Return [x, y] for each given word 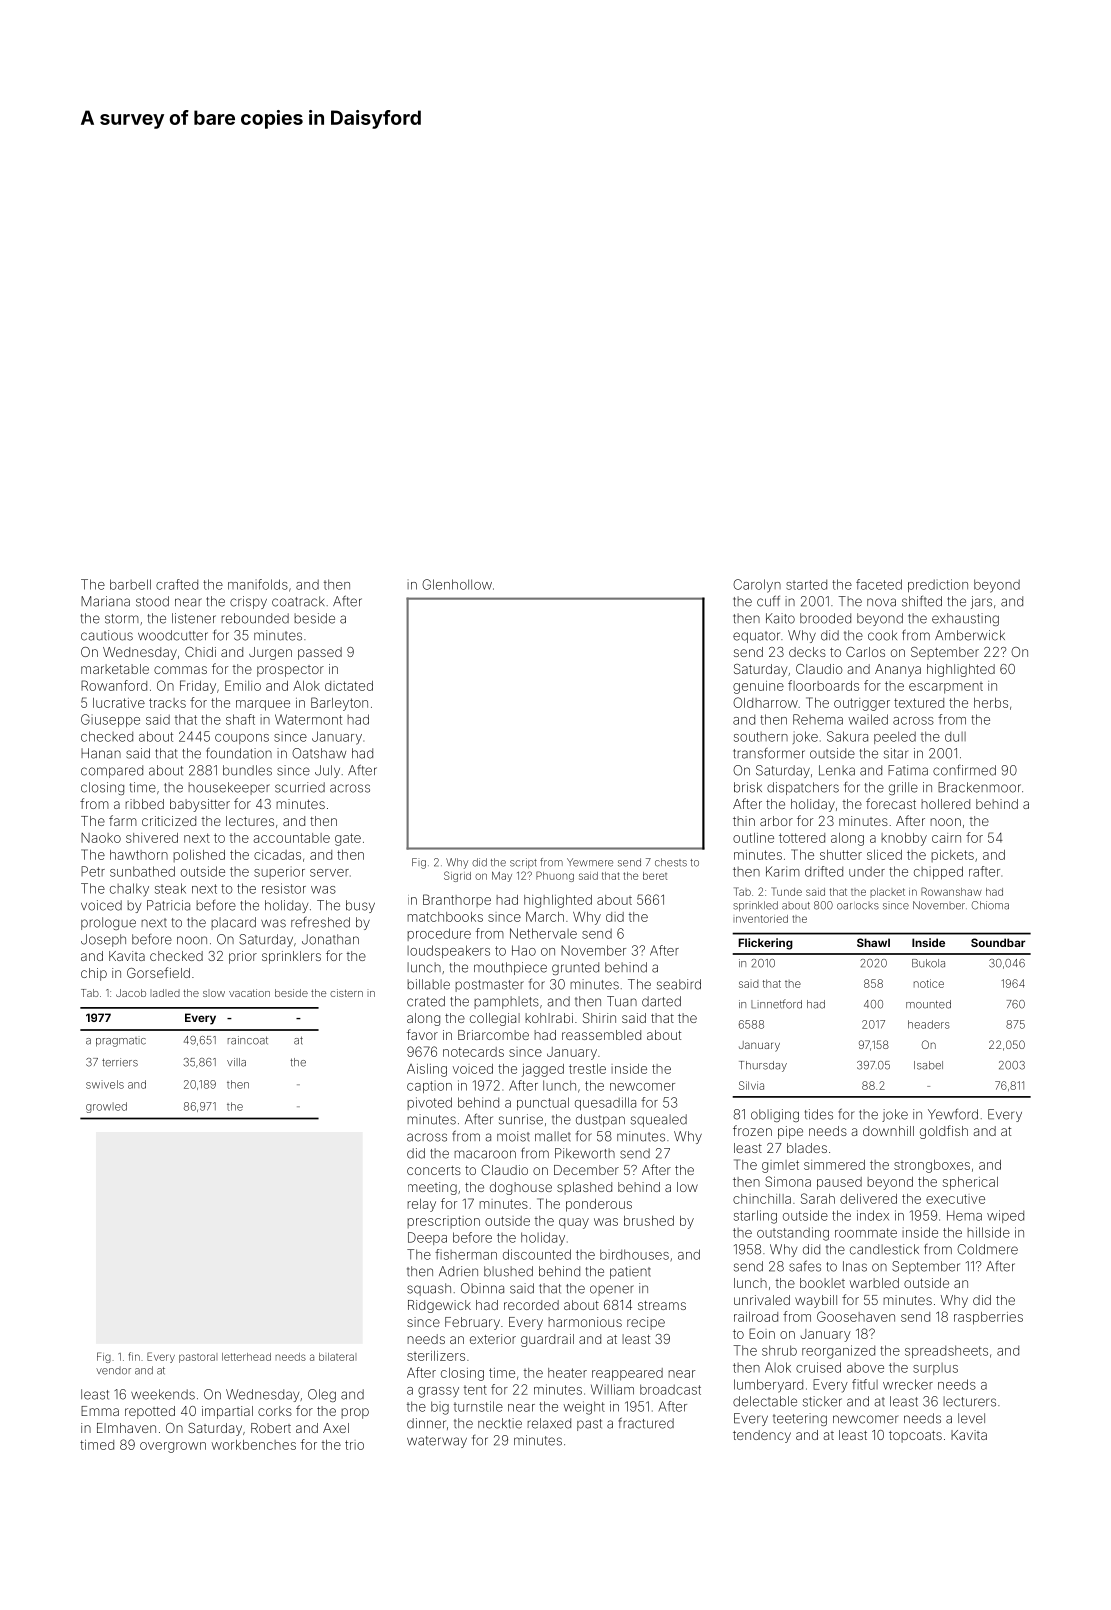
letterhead [246, 1357]
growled [106, 1107]
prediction [938, 585]
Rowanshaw [951, 891]
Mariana [105, 601]
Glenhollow [457, 584]
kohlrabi [549, 1018]
